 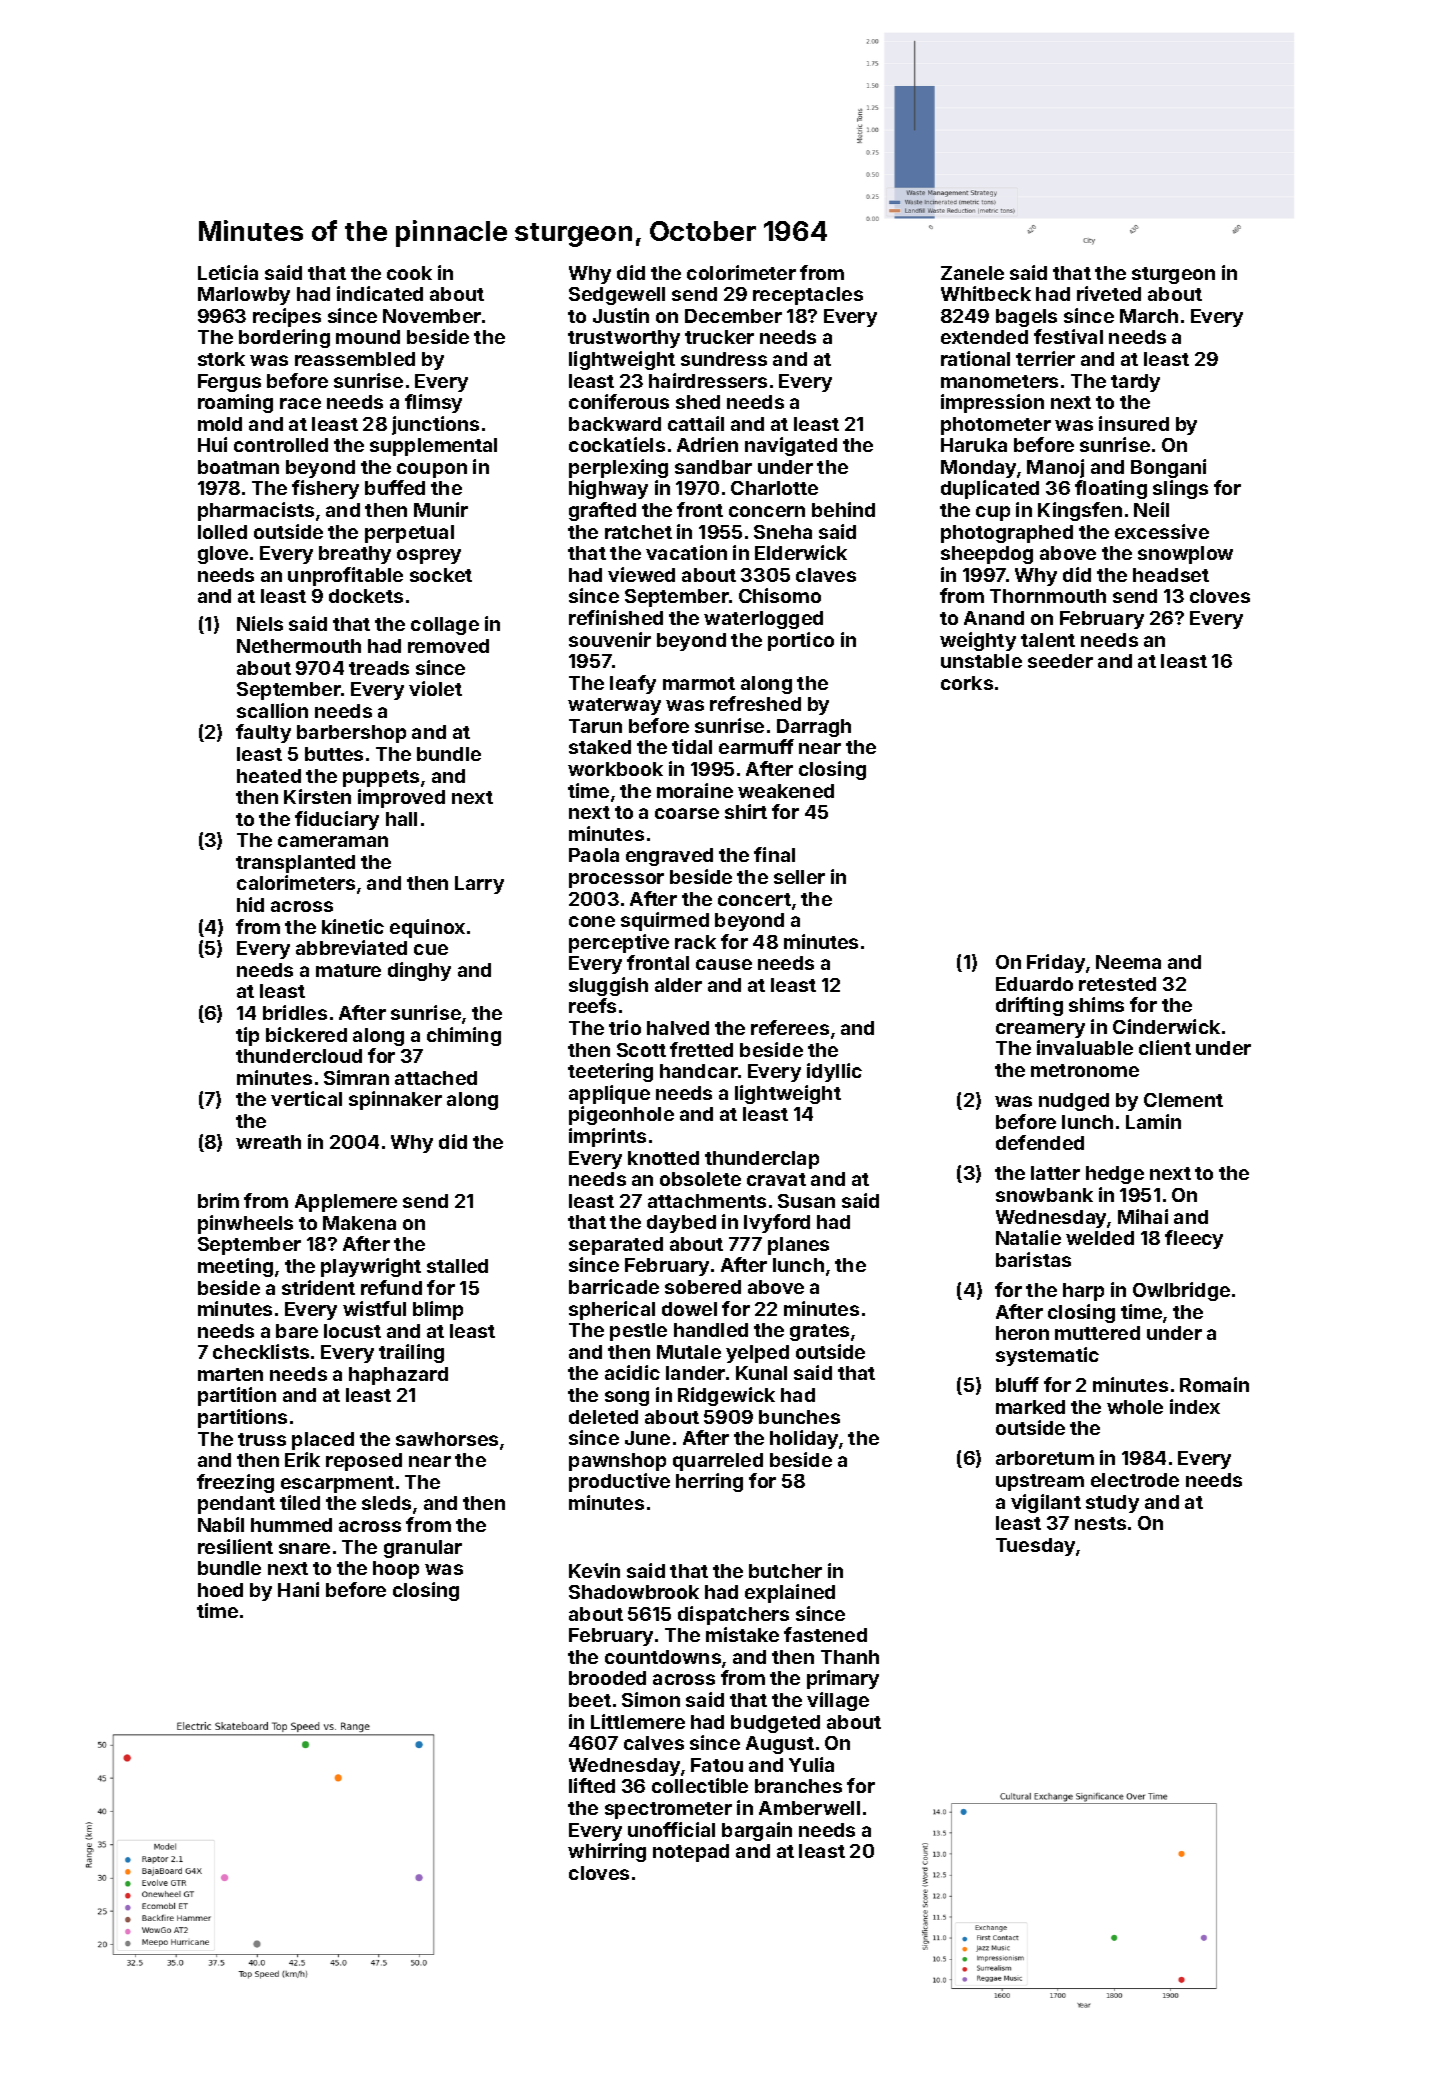 I want to click on talent, so click(x=1048, y=640).
